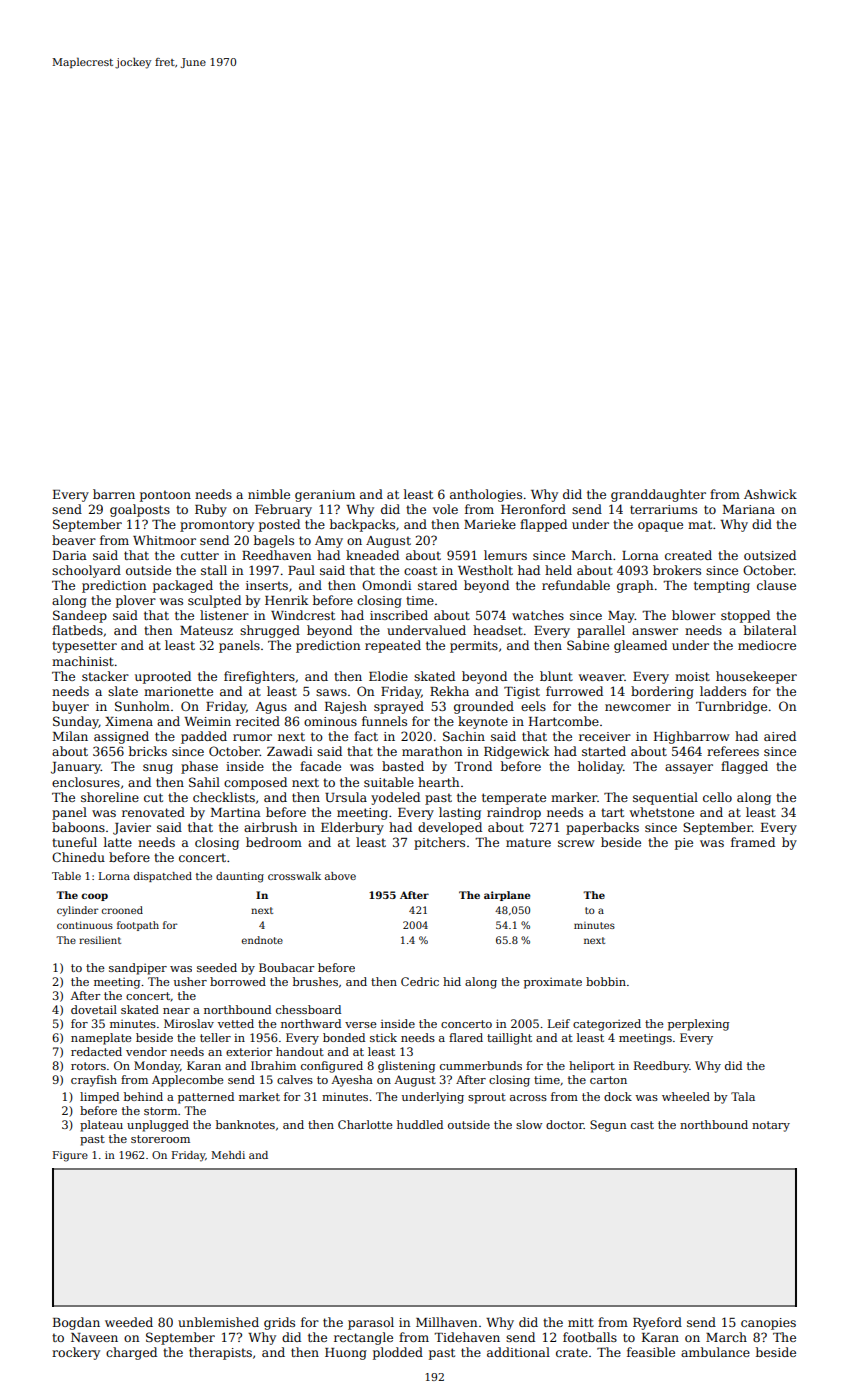 The image size is (849, 1400). Describe the element at coordinates (486, 495) in the screenshot. I see `anthologies` at that location.
